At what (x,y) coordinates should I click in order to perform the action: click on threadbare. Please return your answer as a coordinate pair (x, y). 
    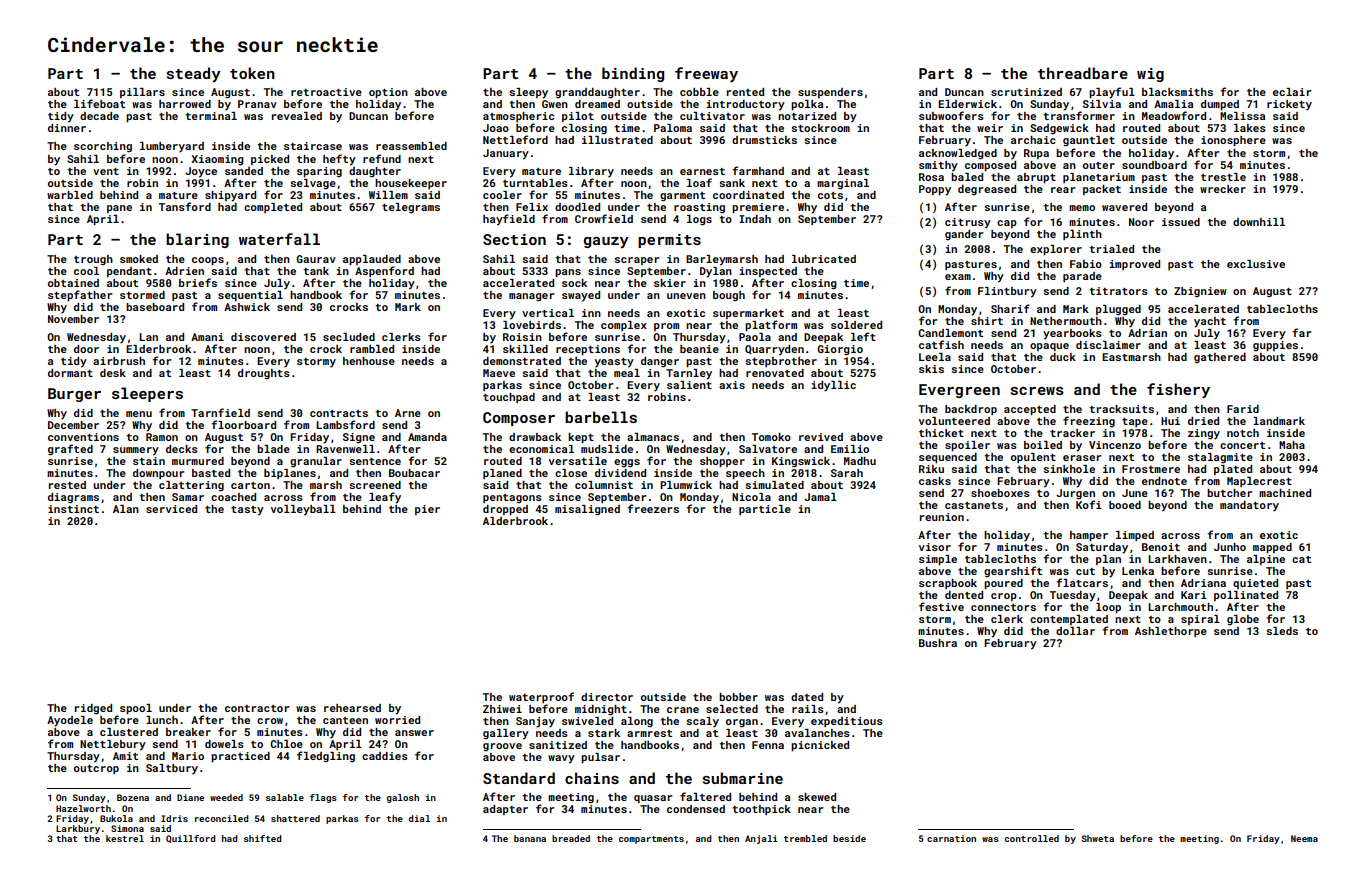
    Looking at the image, I should click on (1083, 73).
